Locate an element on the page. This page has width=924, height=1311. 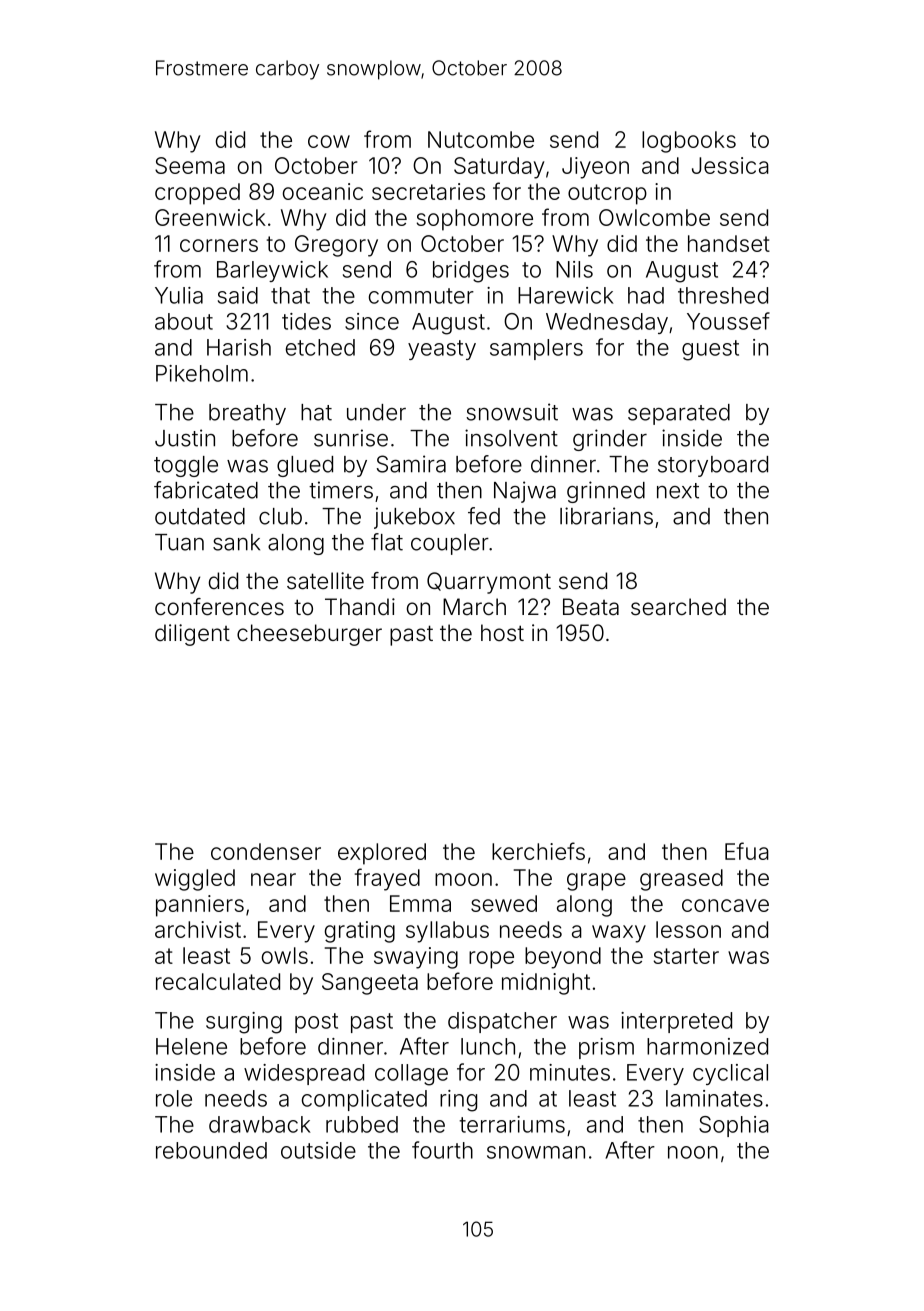
breathy is located at coordinates (247, 414).
